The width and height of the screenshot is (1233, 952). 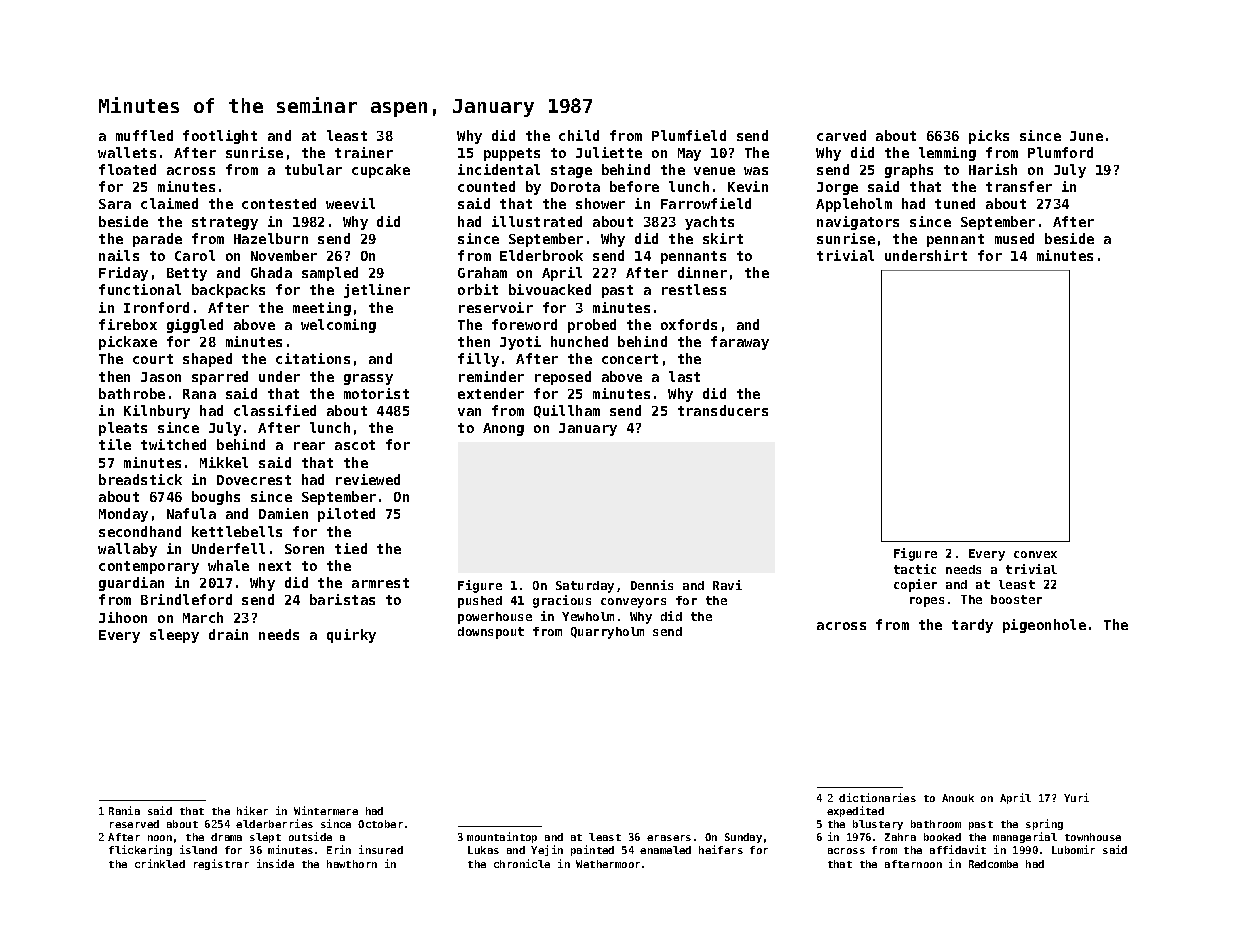 What do you see at coordinates (608, 864) in the screenshot?
I see `Wethermoor` at bounding box center [608, 864].
